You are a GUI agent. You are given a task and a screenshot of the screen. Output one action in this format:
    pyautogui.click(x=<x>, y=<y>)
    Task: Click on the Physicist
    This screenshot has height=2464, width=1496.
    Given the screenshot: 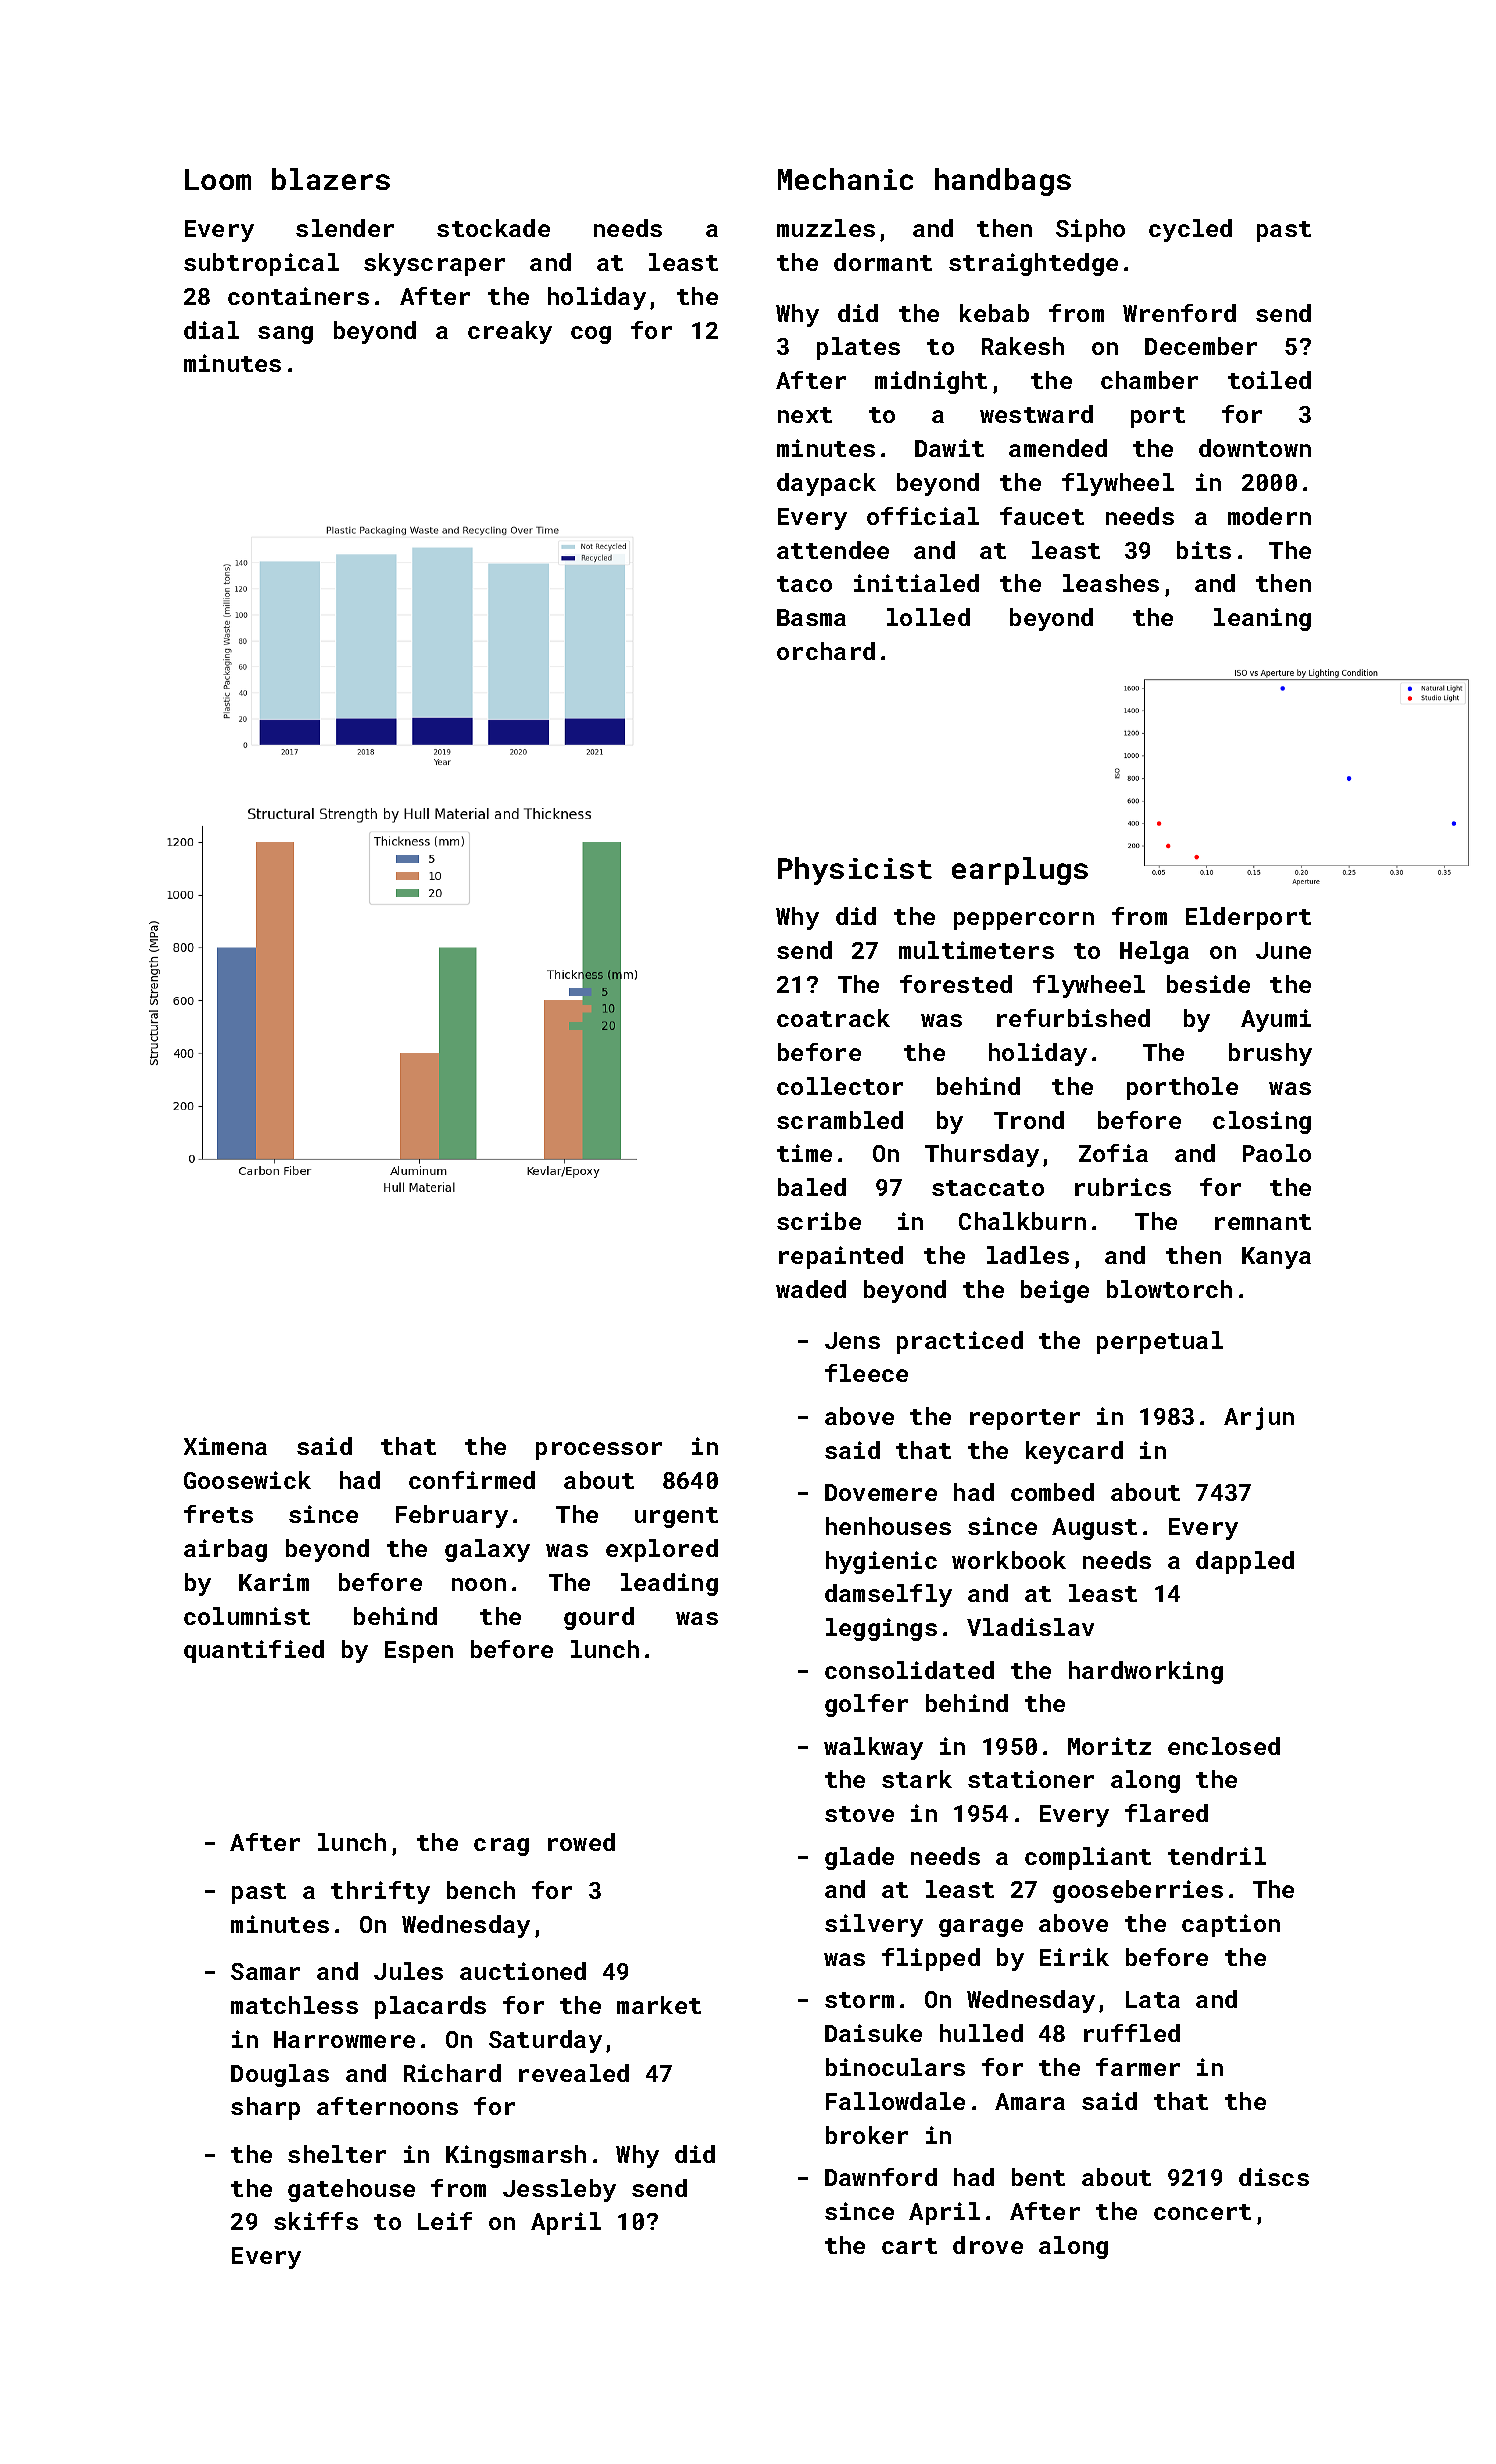 What is the action you would take?
    pyautogui.click(x=855, y=871)
